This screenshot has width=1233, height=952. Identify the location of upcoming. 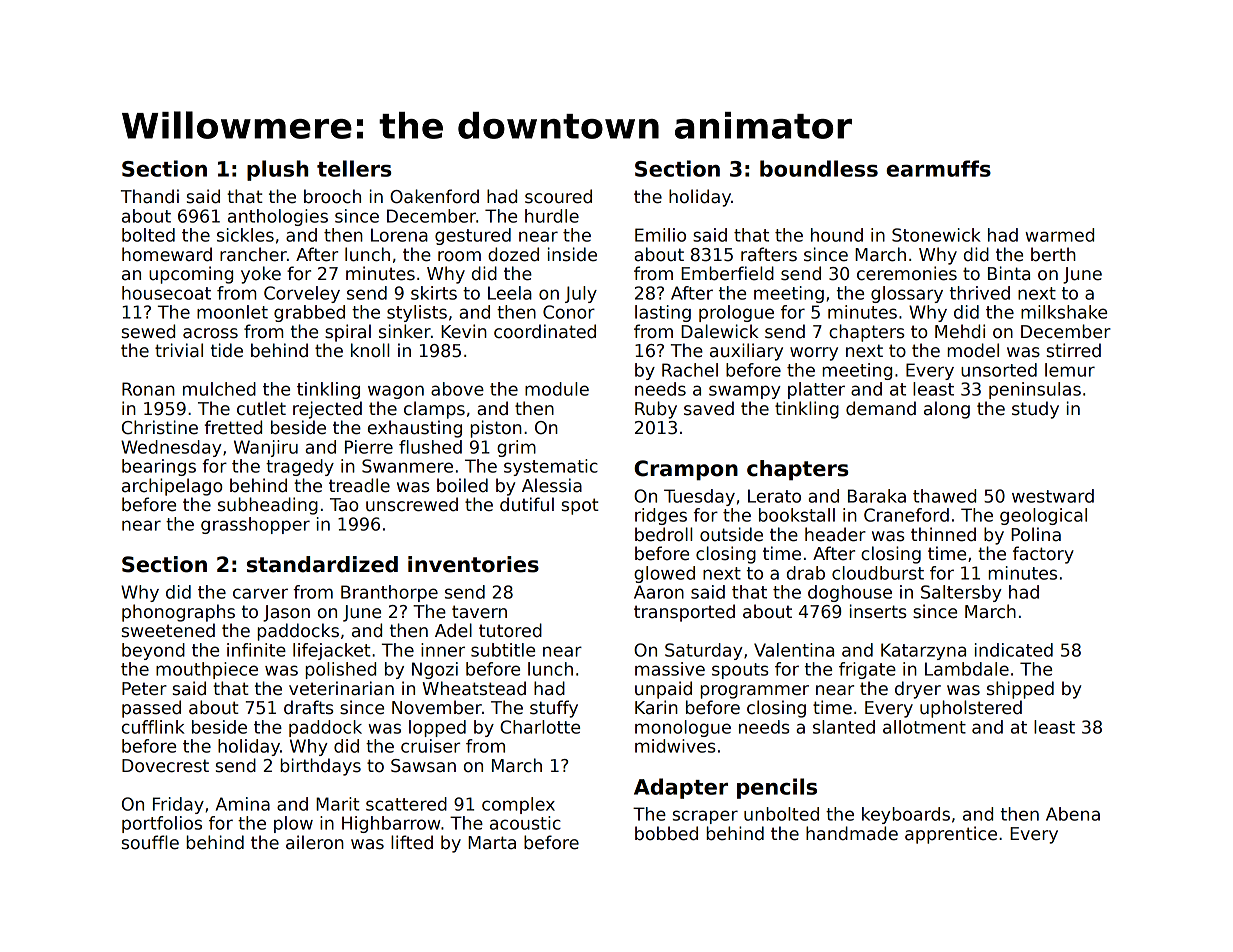
(191, 275).
